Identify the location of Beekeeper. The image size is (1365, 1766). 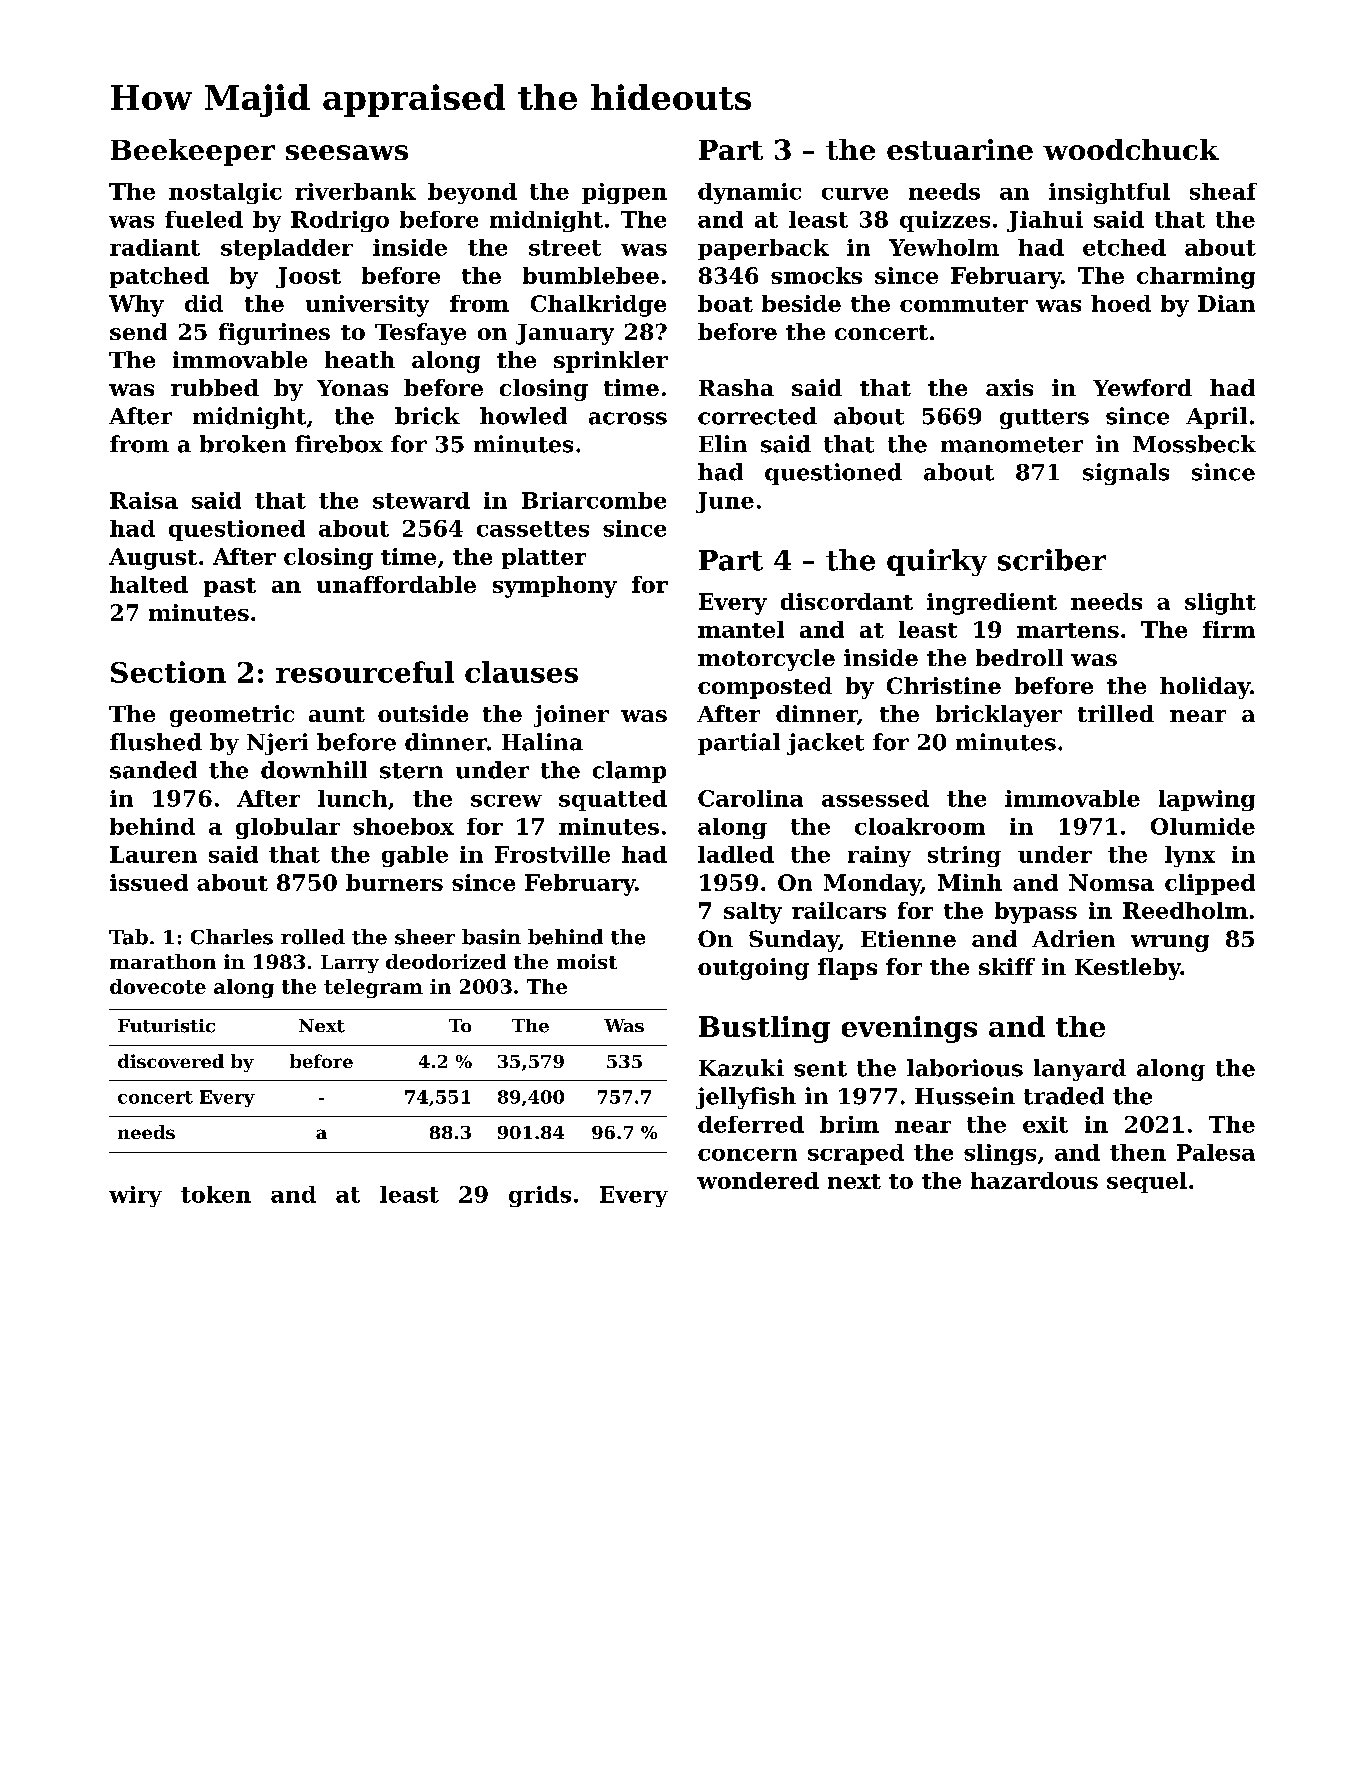
(193, 152).
